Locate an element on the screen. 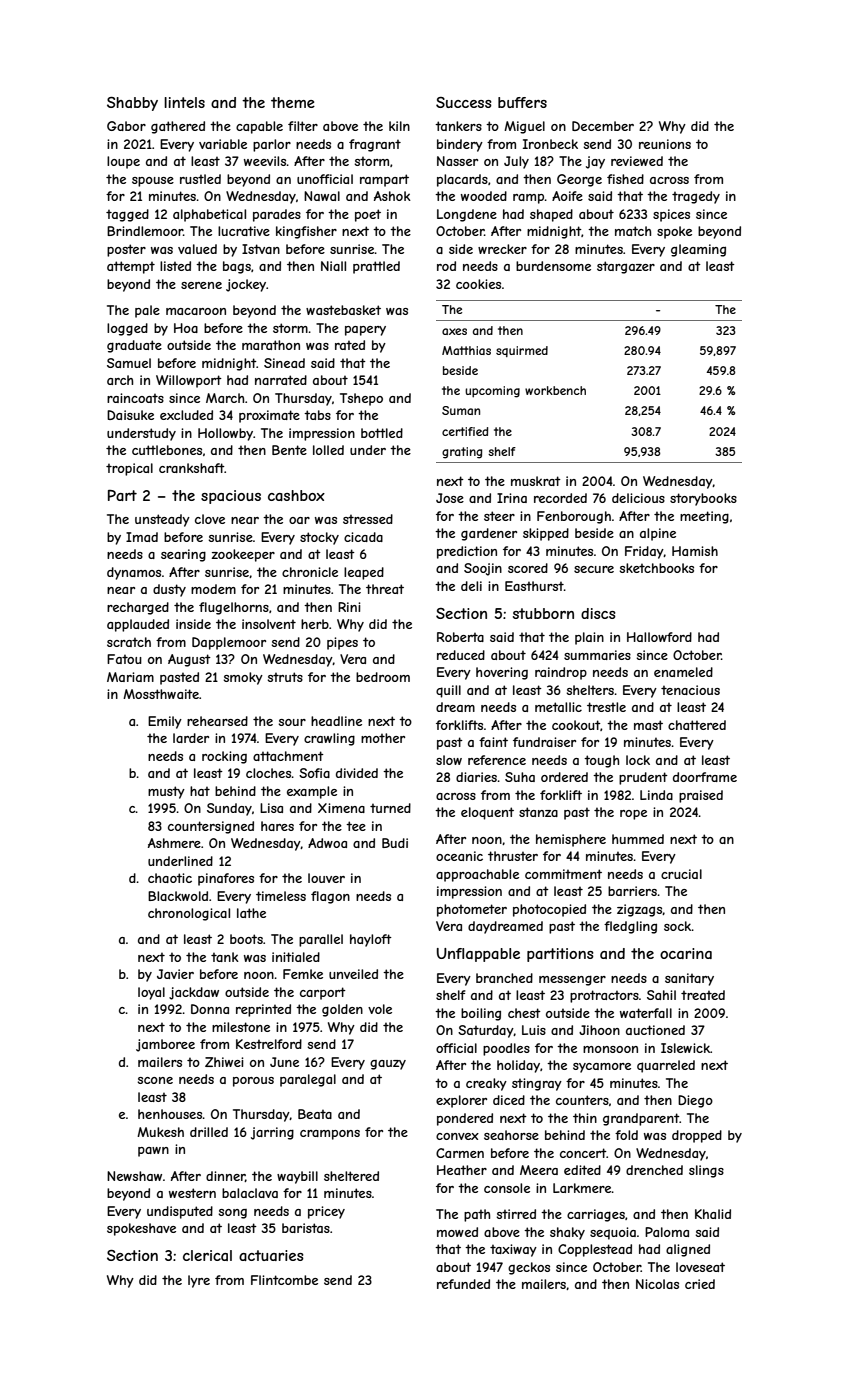  upcoming is located at coordinates (492, 392).
